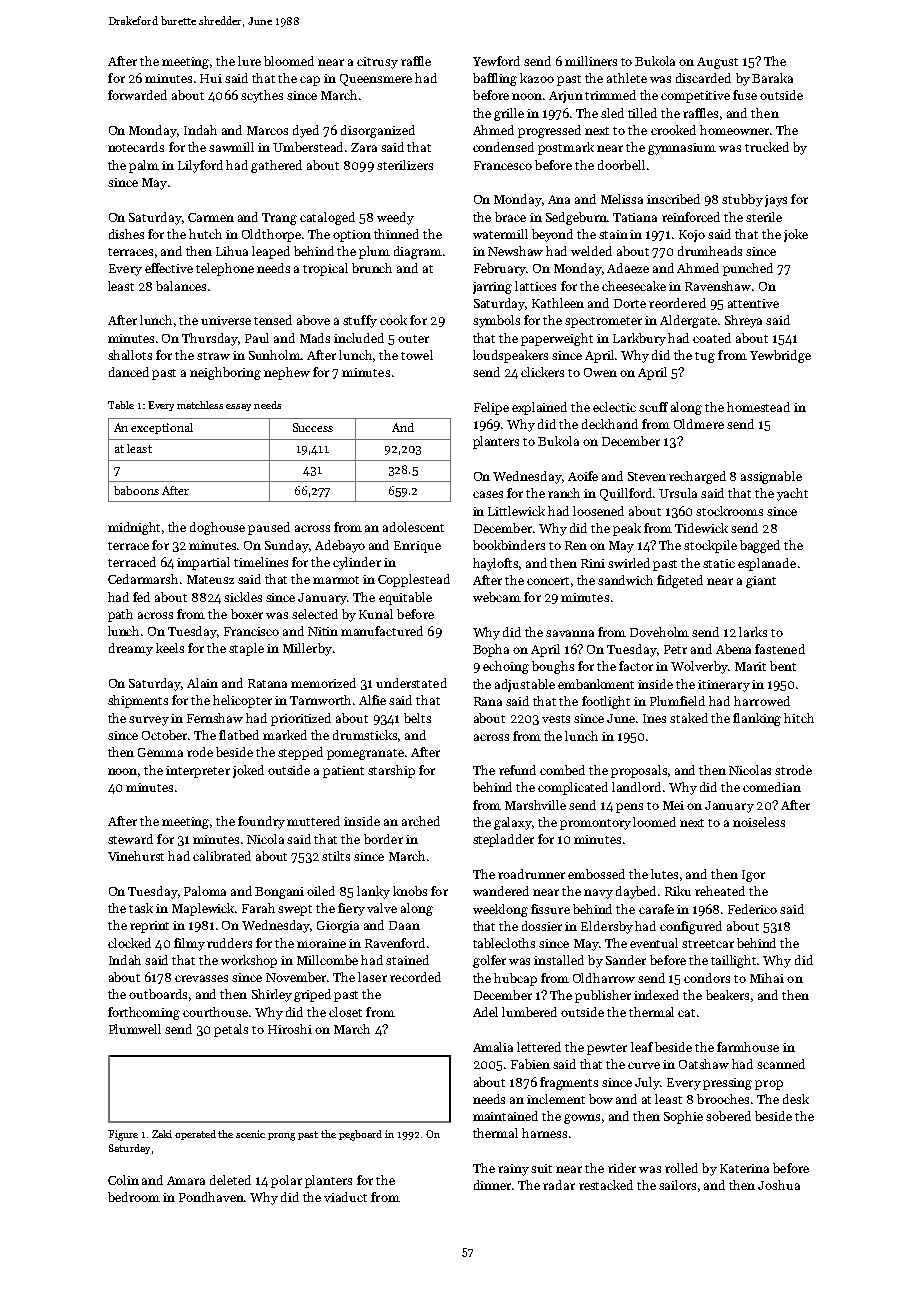  What do you see at coordinates (198, 772) in the page?
I see `interpreter` at bounding box center [198, 772].
